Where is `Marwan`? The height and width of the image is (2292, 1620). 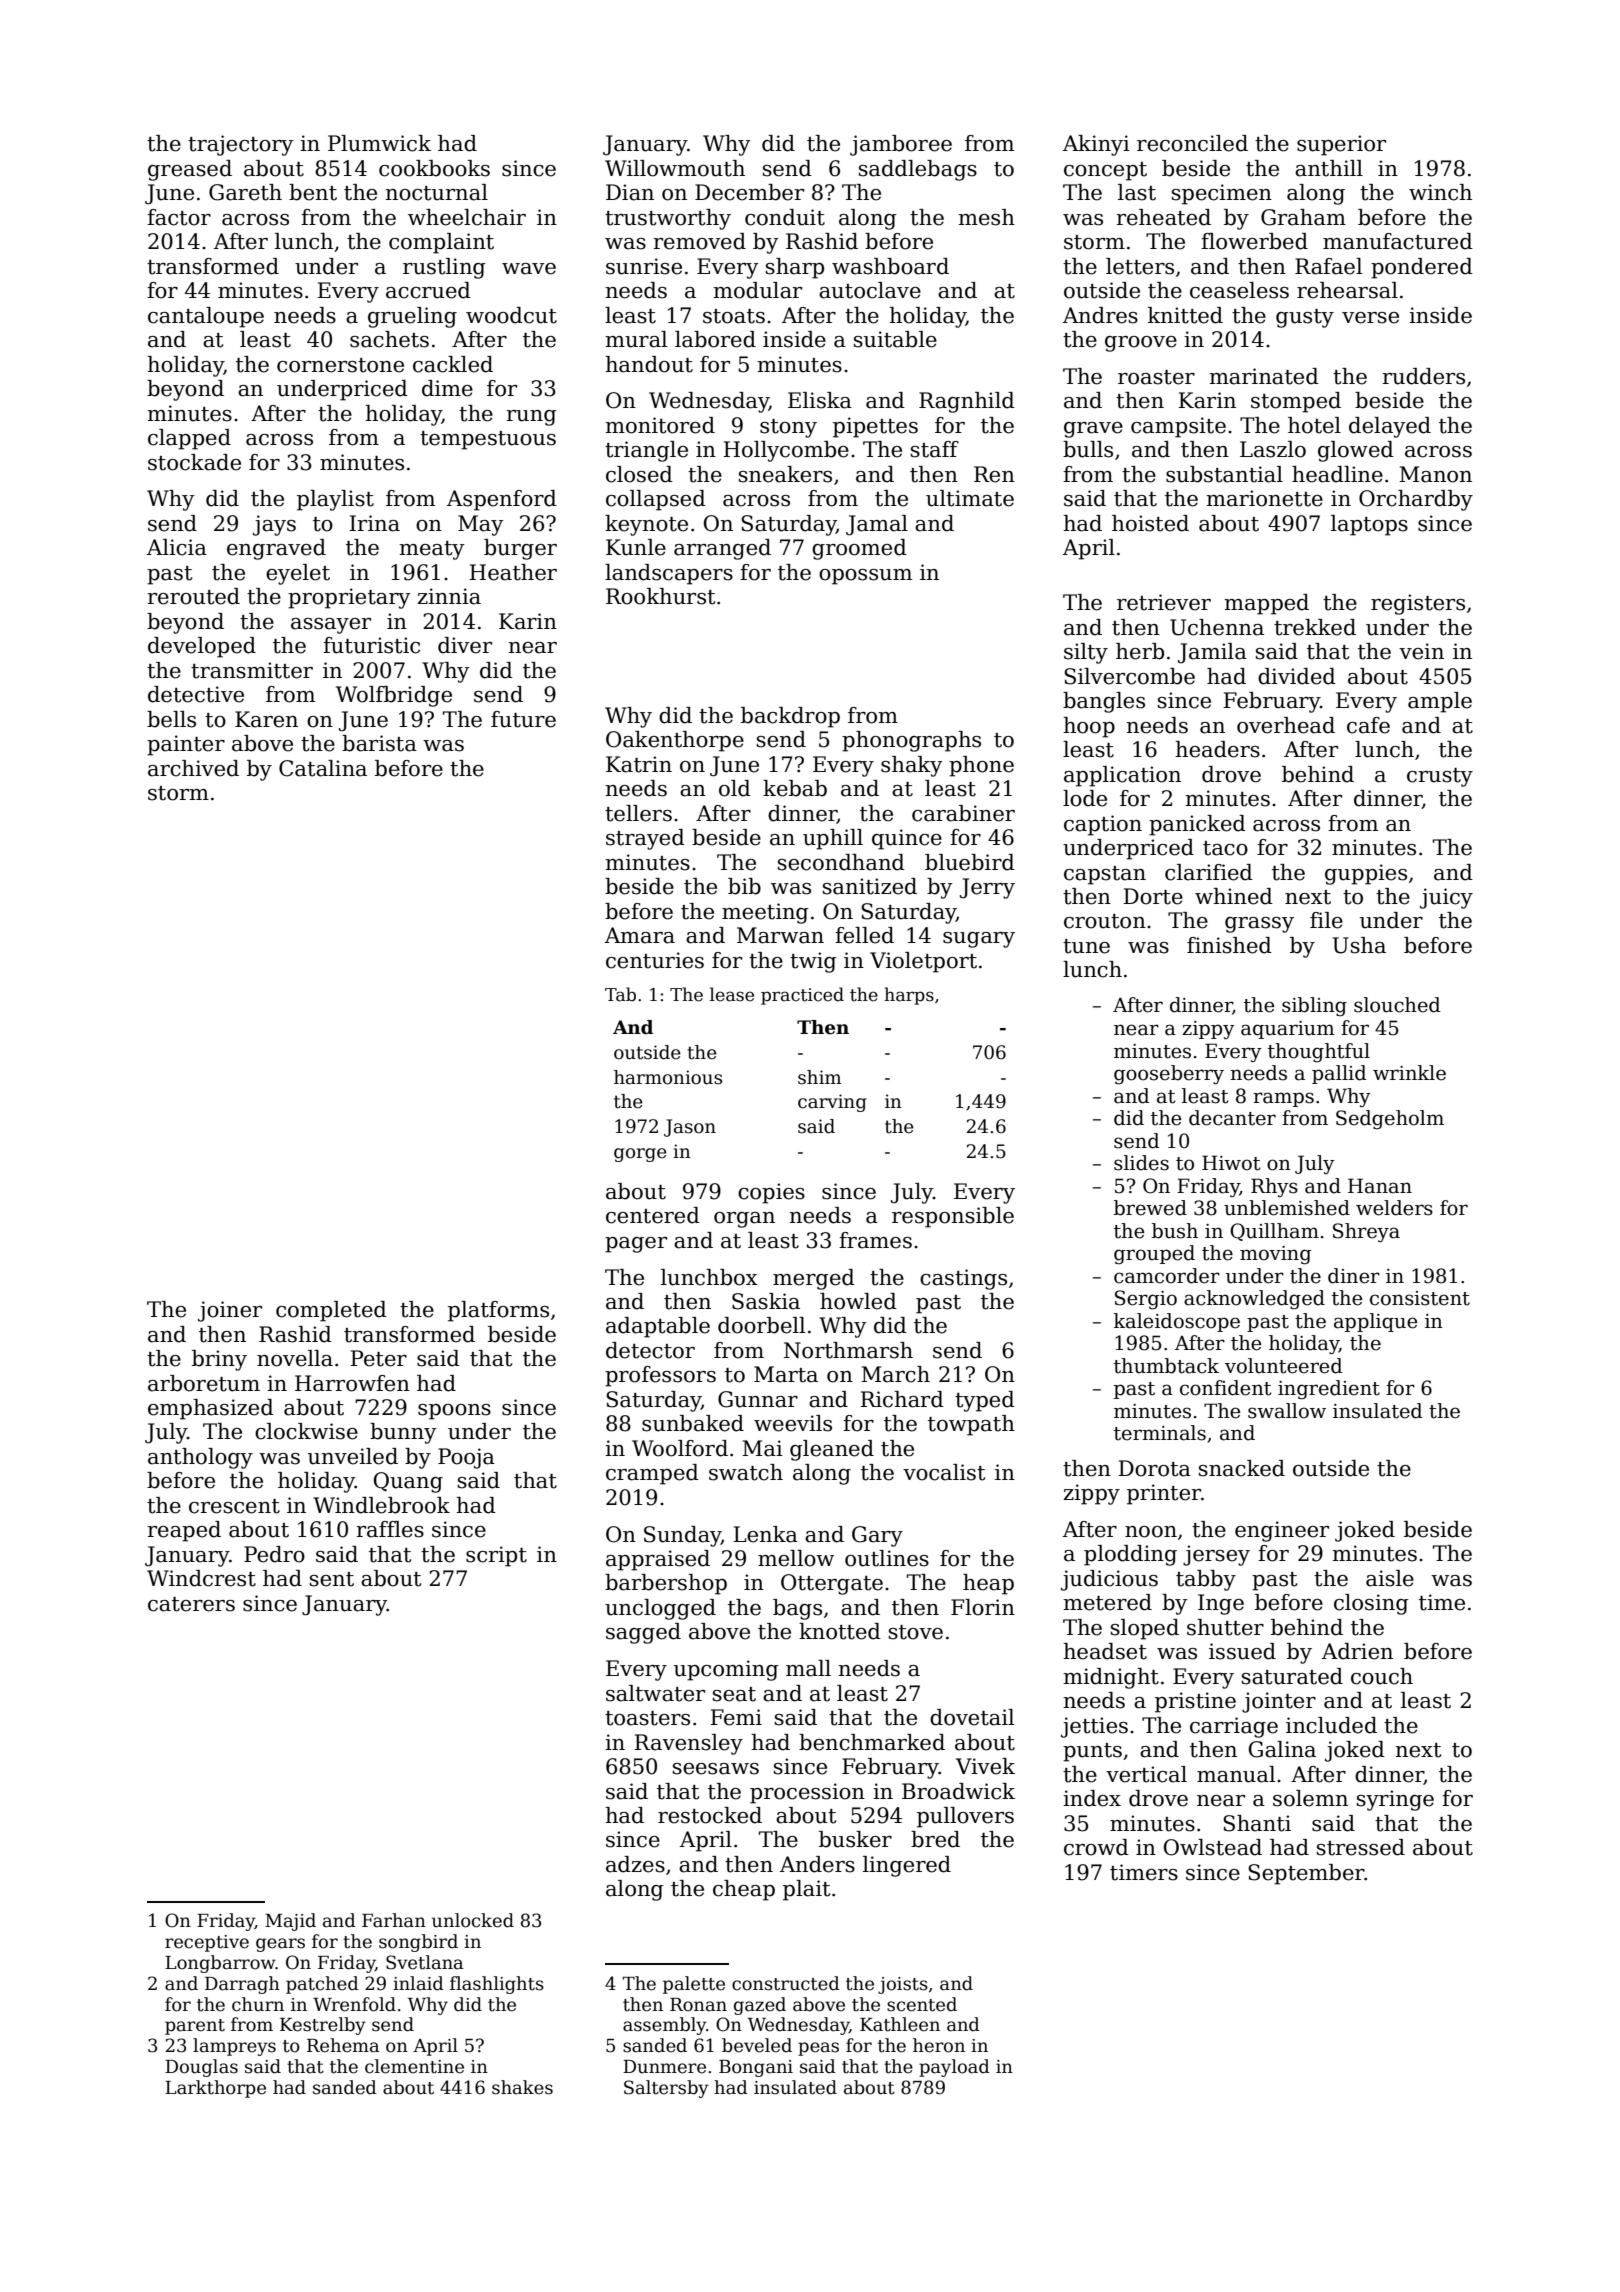 Marwan is located at coordinates (780, 935).
